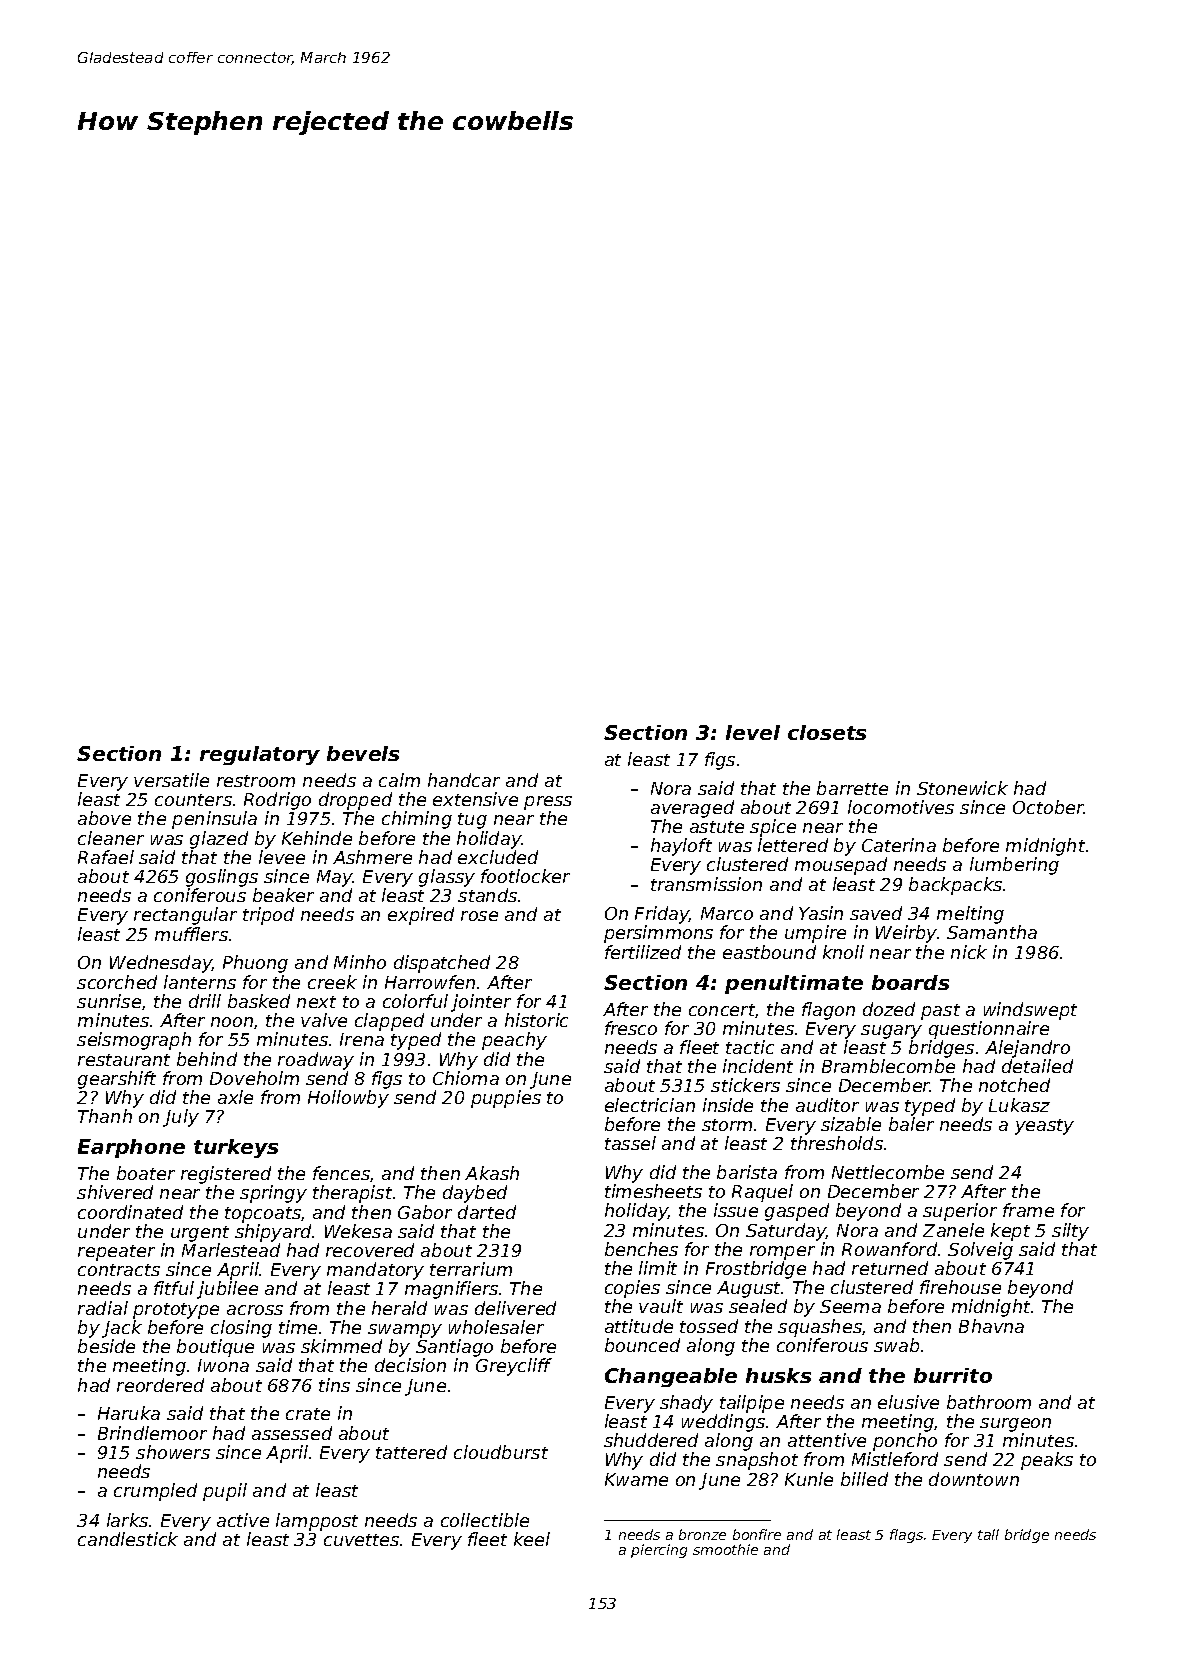  What do you see at coordinates (231, 1250) in the document?
I see `Marlestead` at bounding box center [231, 1250].
